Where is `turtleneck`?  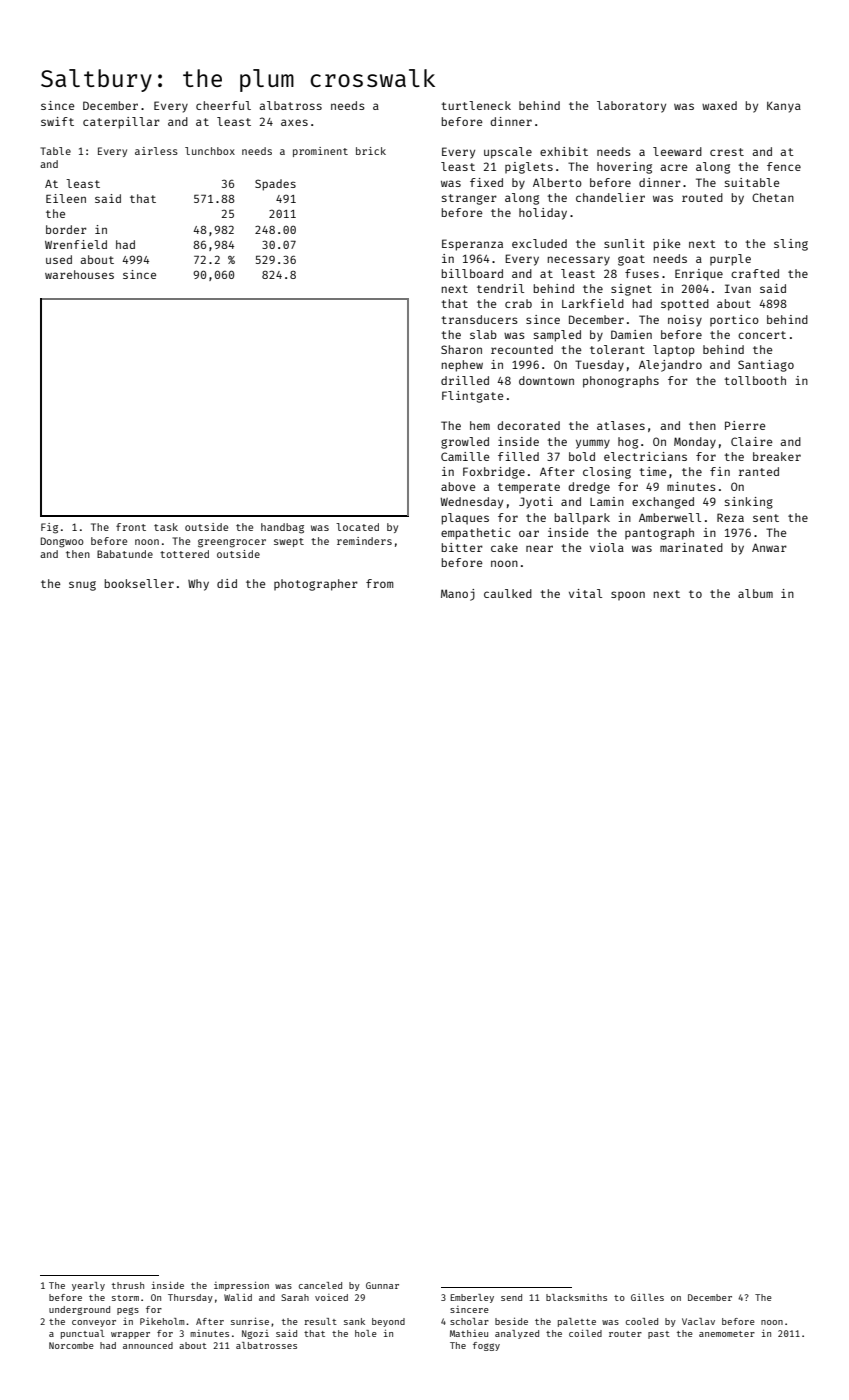
turtleneck is located at coordinates (476, 105).
